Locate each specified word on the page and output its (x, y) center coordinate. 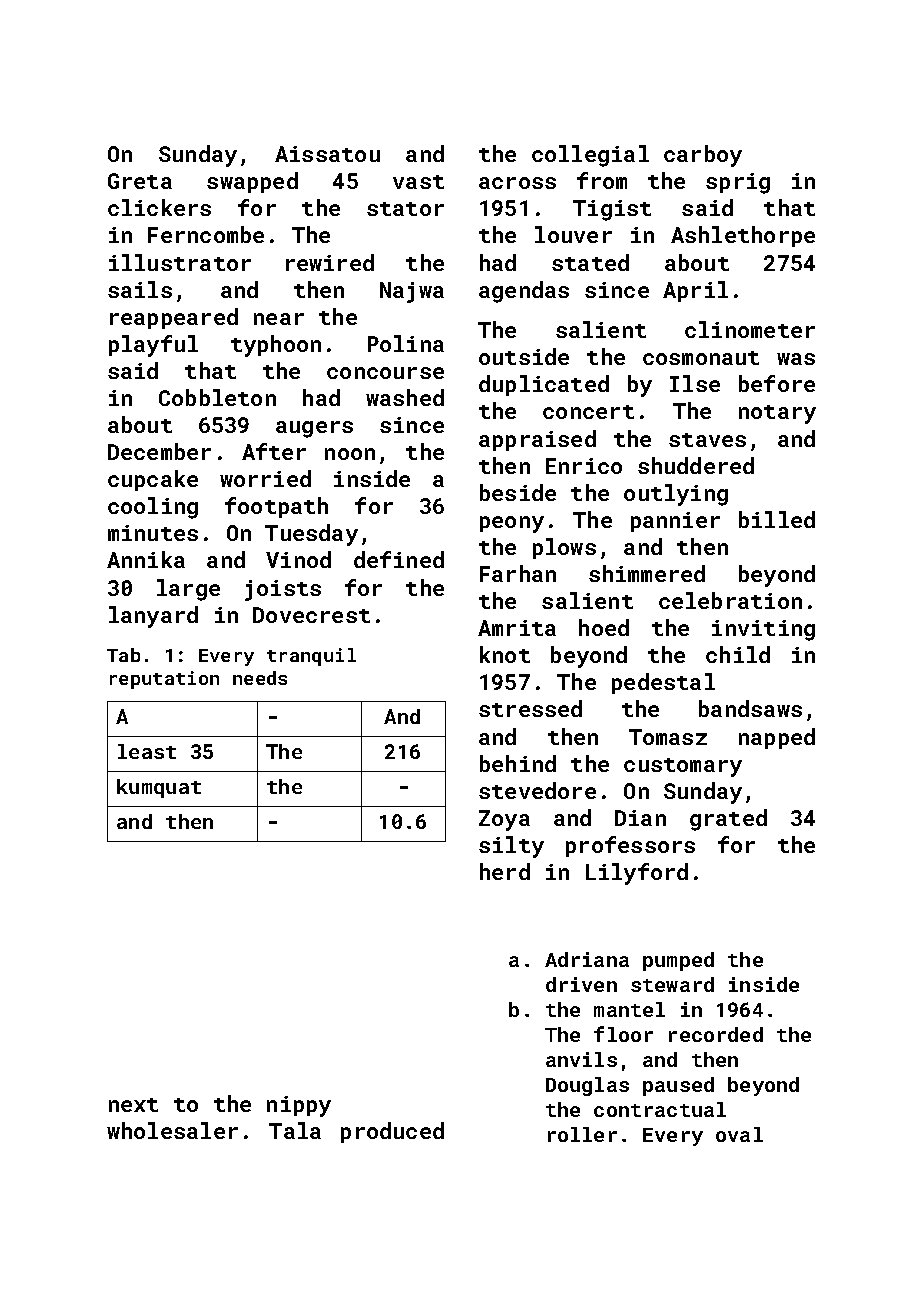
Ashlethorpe (743, 236)
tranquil (311, 657)
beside (518, 492)
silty (511, 847)
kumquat (159, 788)
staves (707, 440)
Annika (146, 559)
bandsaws (750, 708)
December (159, 451)
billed (777, 519)
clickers (159, 207)
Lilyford (637, 874)
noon (350, 454)
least (147, 751)
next (133, 1105)
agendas (524, 292)
